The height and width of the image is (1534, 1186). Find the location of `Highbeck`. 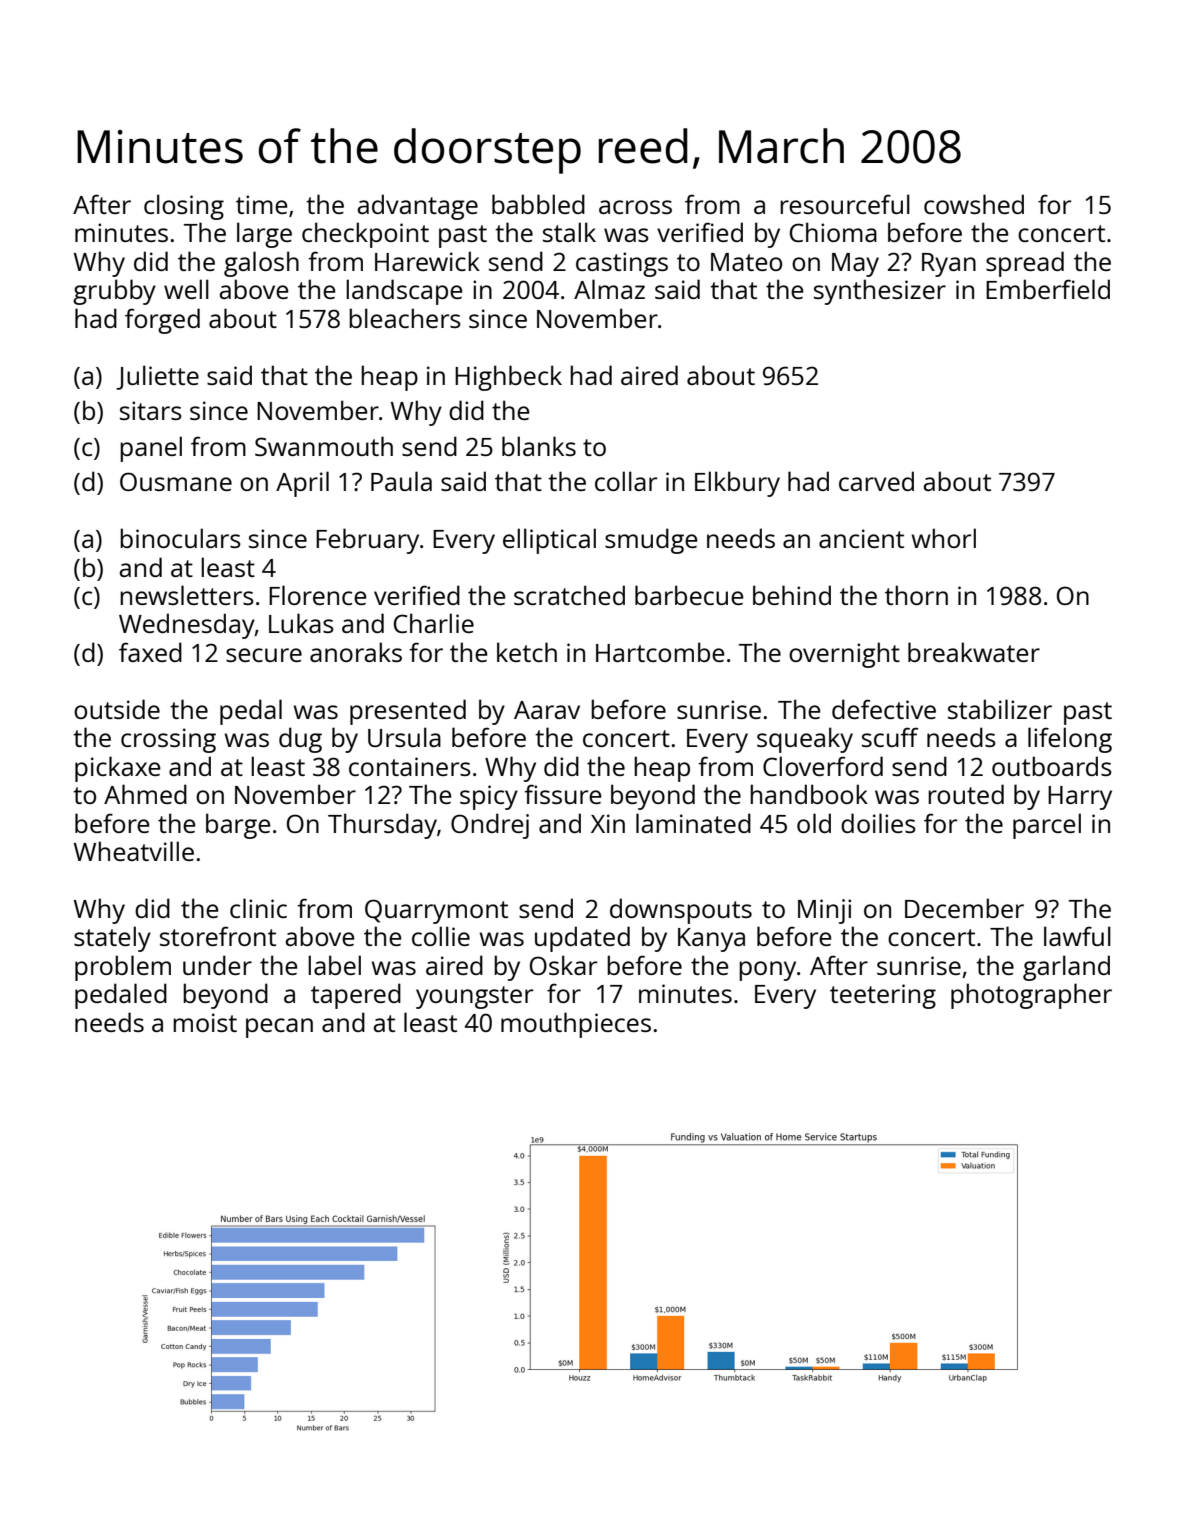

Highbeck is located at coordinates (508, 378).
